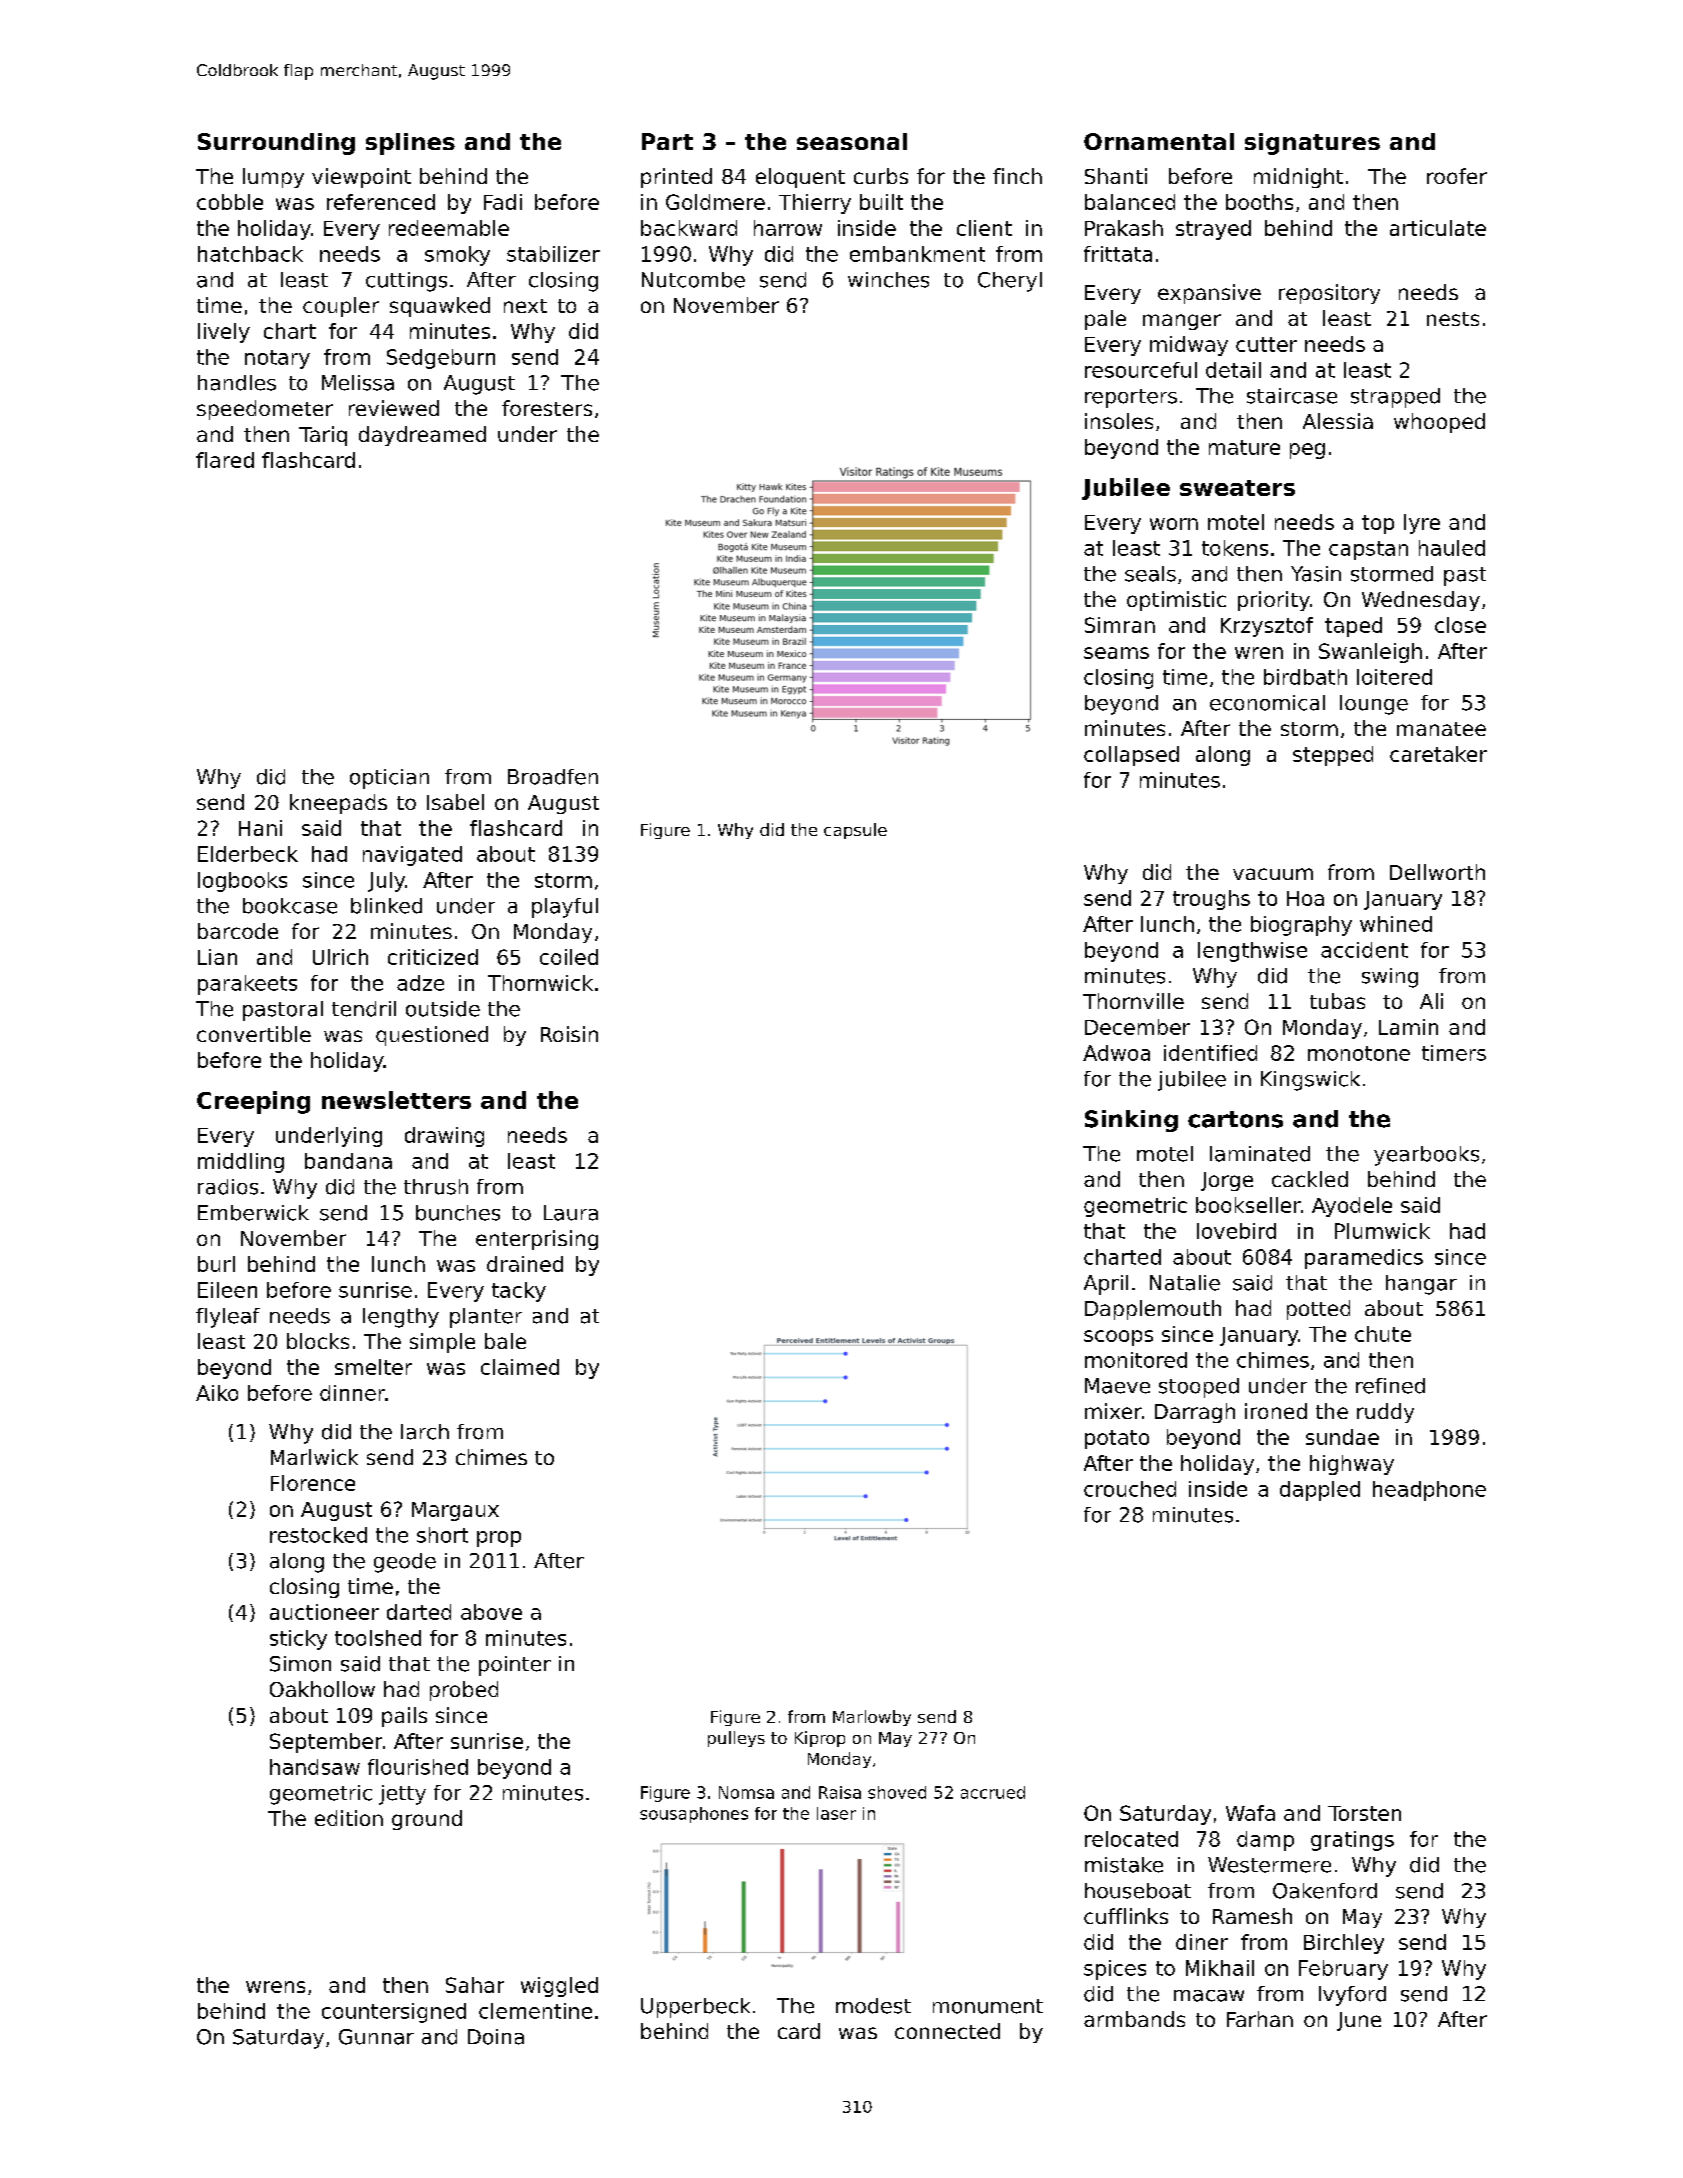 The width and height of the screenshot is (1683, 2178). Describe the element at coordinates (993, 1792) in the screenshot. I see `accrued` at that location.
